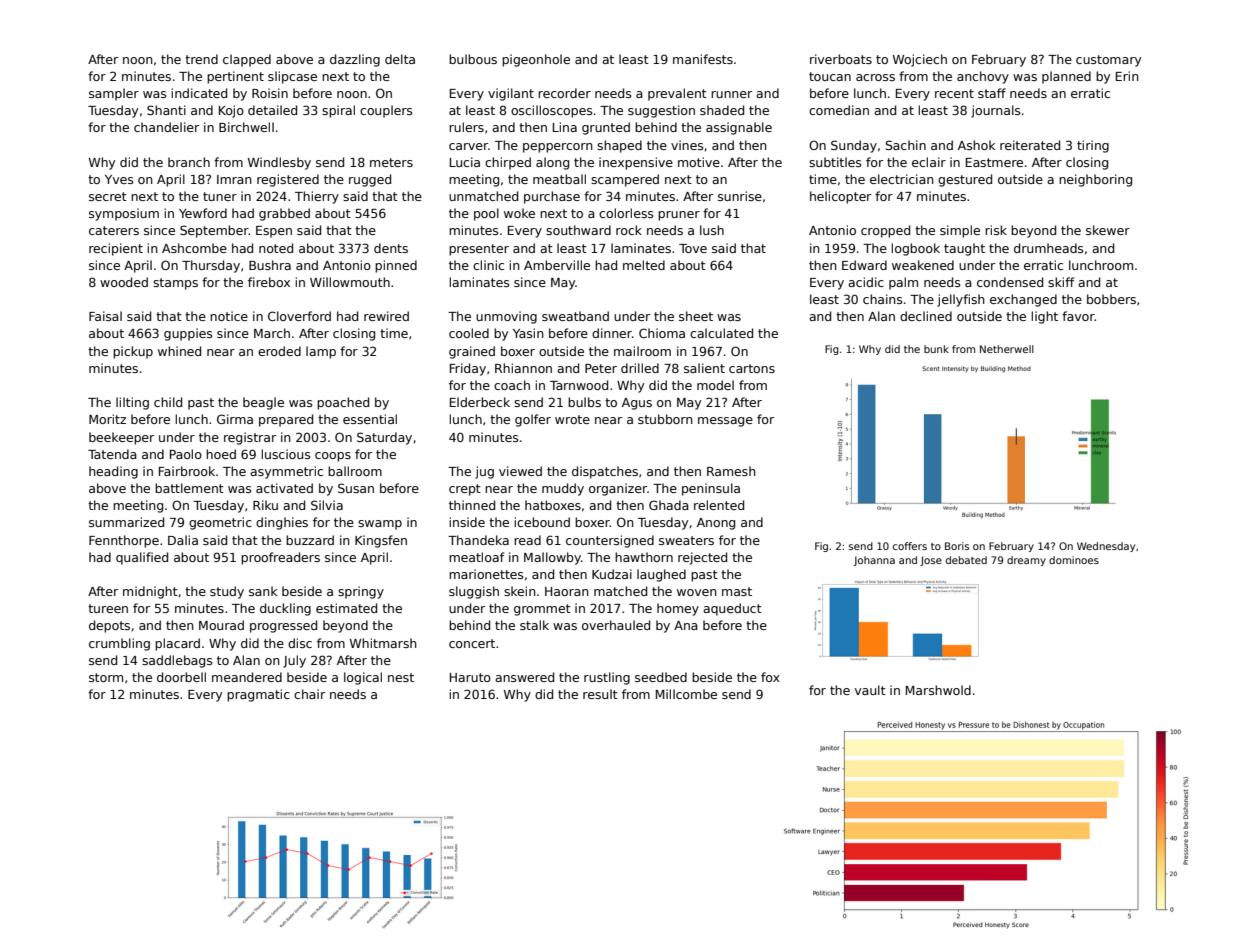 Image resolution: width=1233 pixels, height=952 pixels. What do you see at coordinates (1023, 300) in the screenshot?
I see `exchanged` at bounding box center [1023, 300].
